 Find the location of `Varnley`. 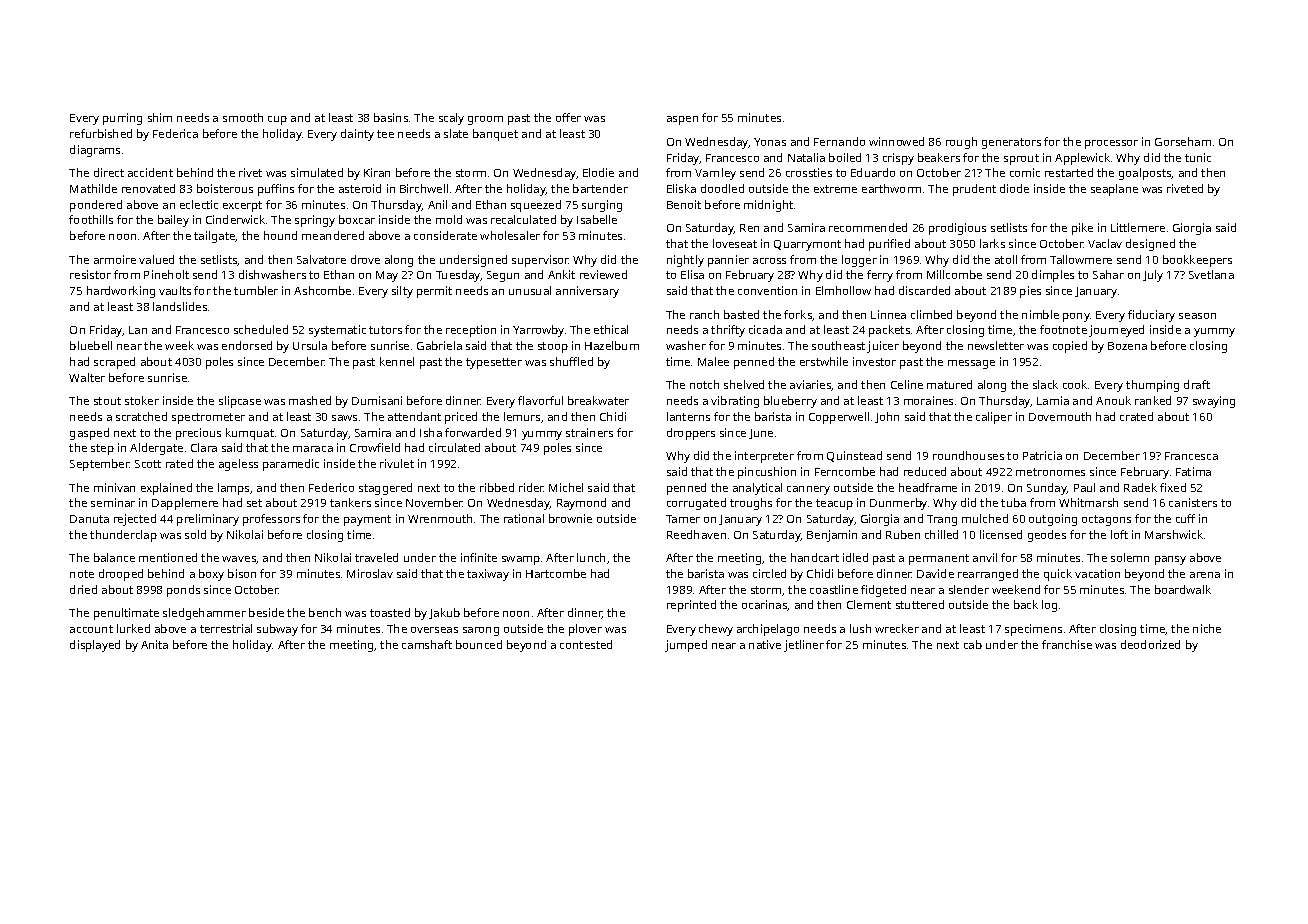

Varnley is located at coordinates (715, 174).
